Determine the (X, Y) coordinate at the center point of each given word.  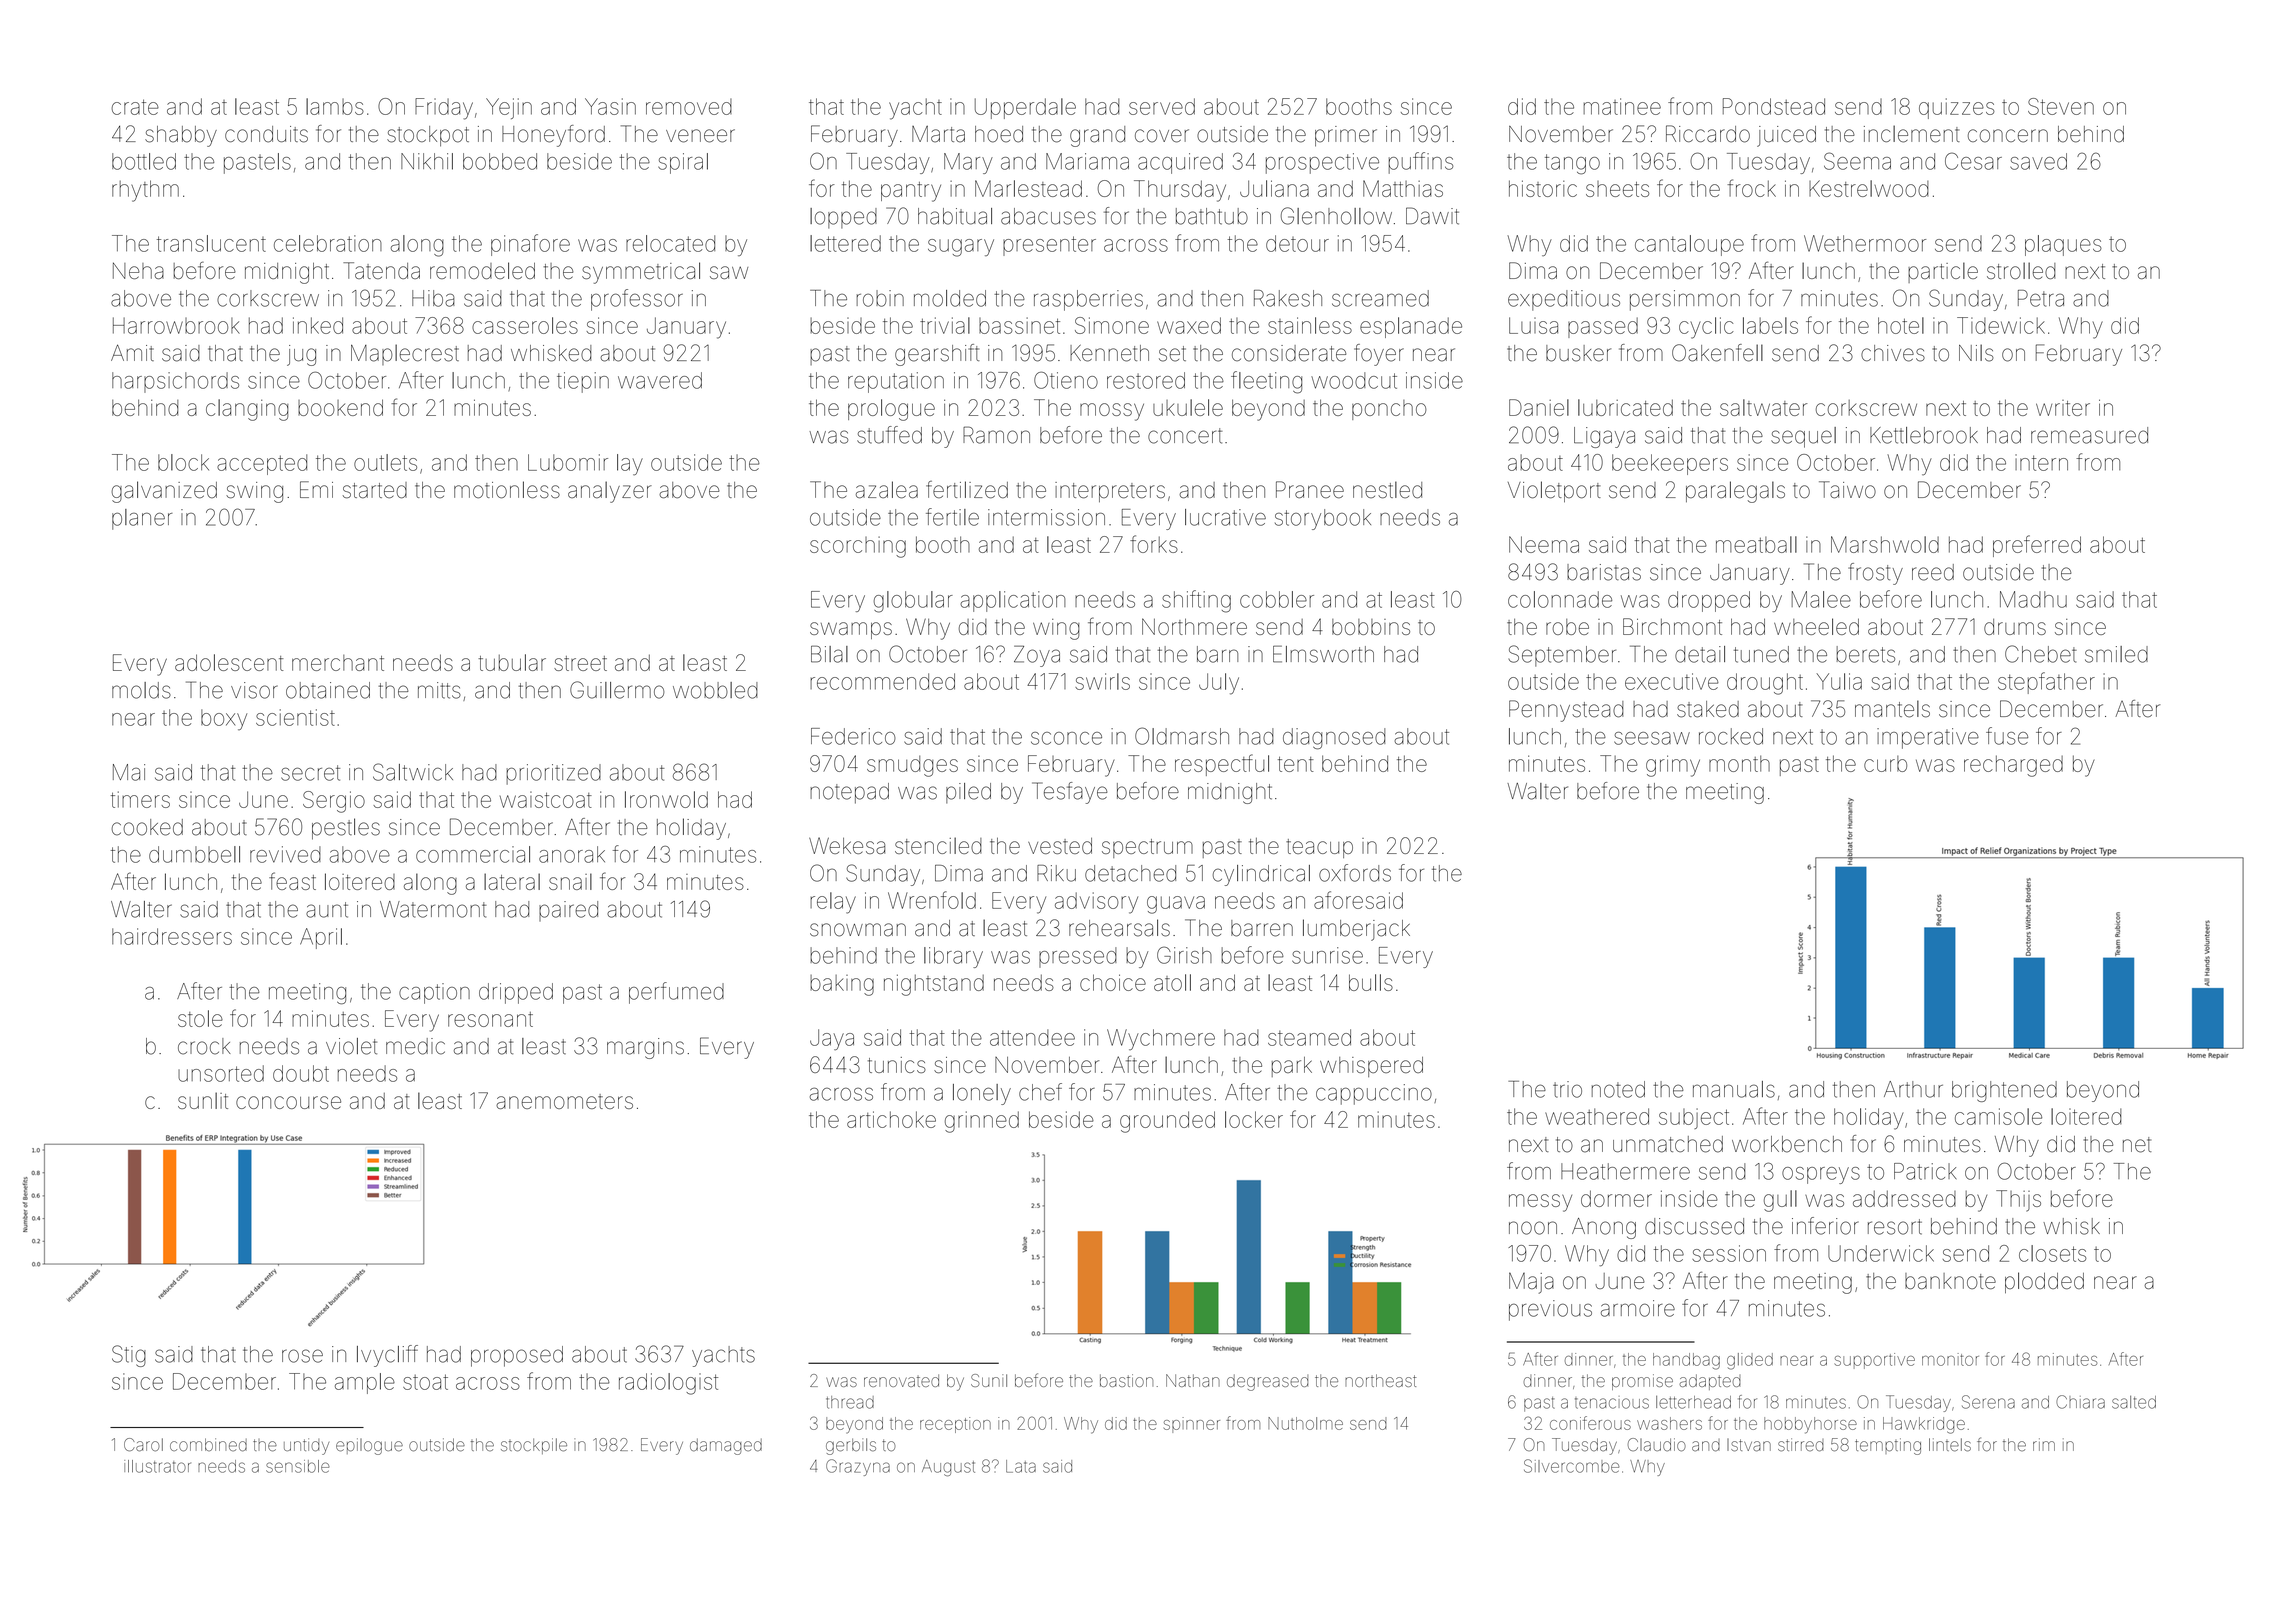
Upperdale (1025, 108)
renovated (901, 1380)
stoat (425, 1382)
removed (689, 107)
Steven (2061, 106)
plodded (2044, 1282)
